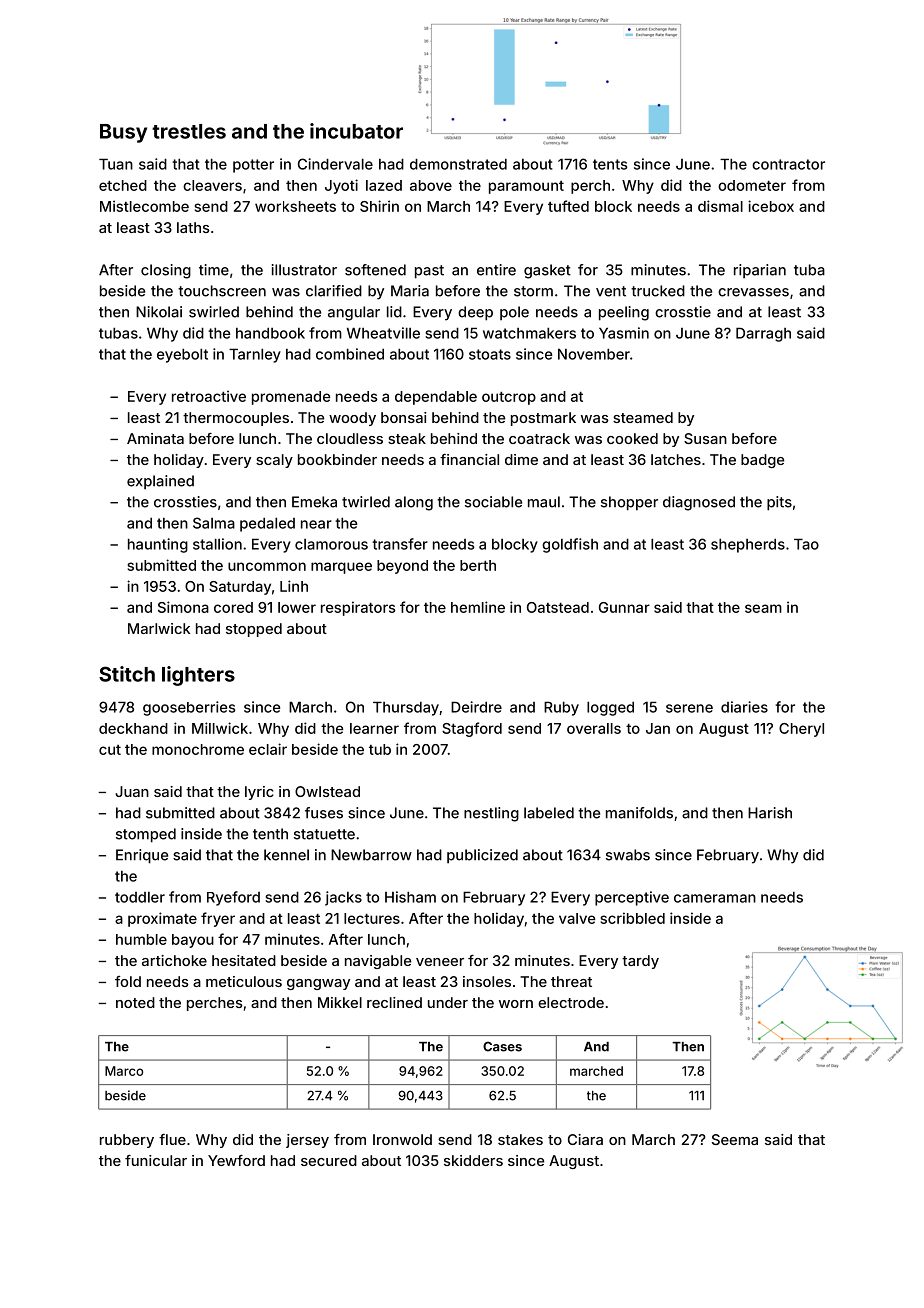 This page has height=1308, width=924. I want to click on past, so click(429, 272).
